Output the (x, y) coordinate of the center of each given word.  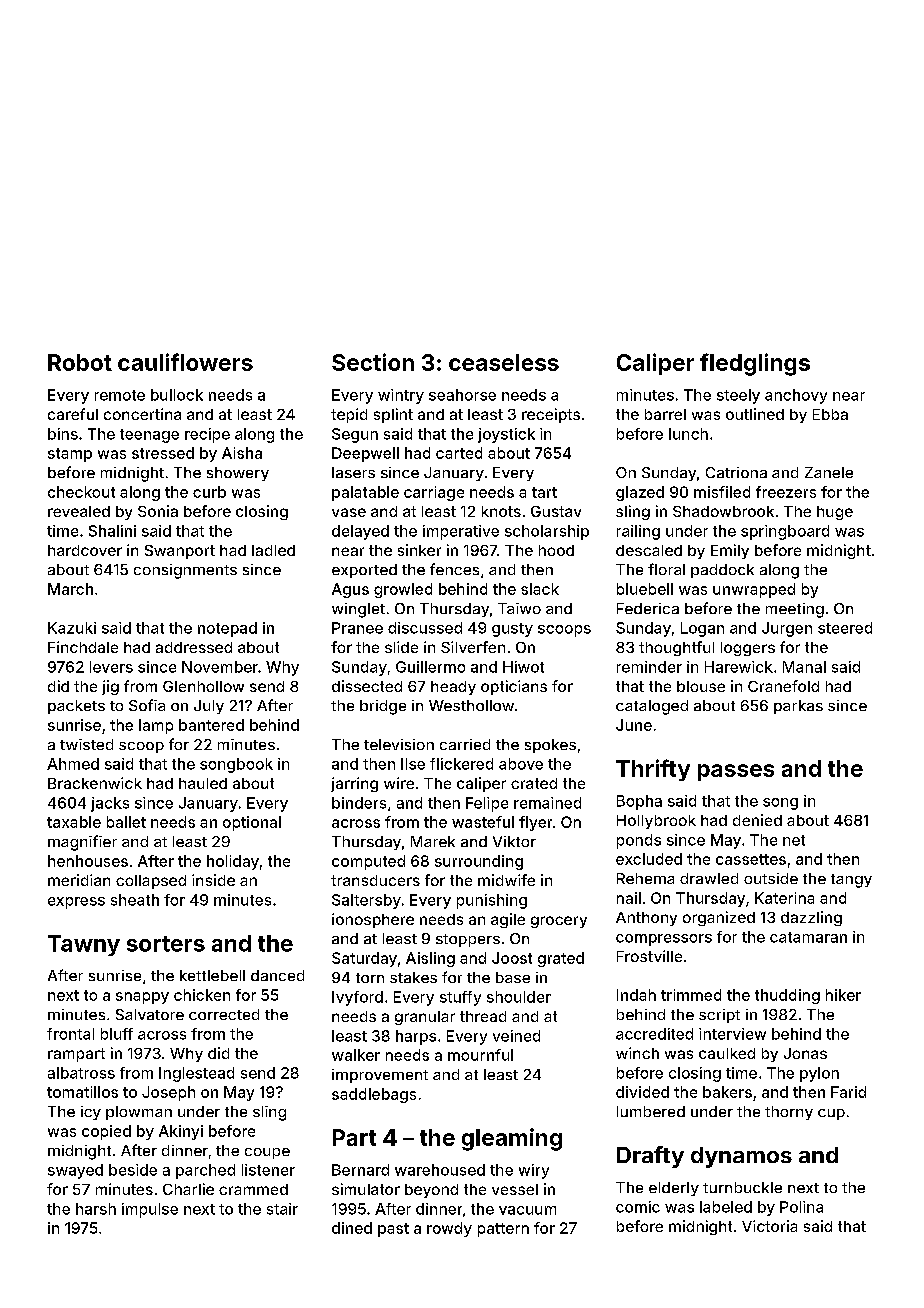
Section (373, 362)
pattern (503, 1230)
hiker (843, 995)
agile (508, 920)
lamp (156, 726)
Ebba (830, 414)
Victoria (769, 1226)
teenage (149, 436)
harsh (96, 1209)
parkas (798, 707)
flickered (461, 764)
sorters (166, 944)
